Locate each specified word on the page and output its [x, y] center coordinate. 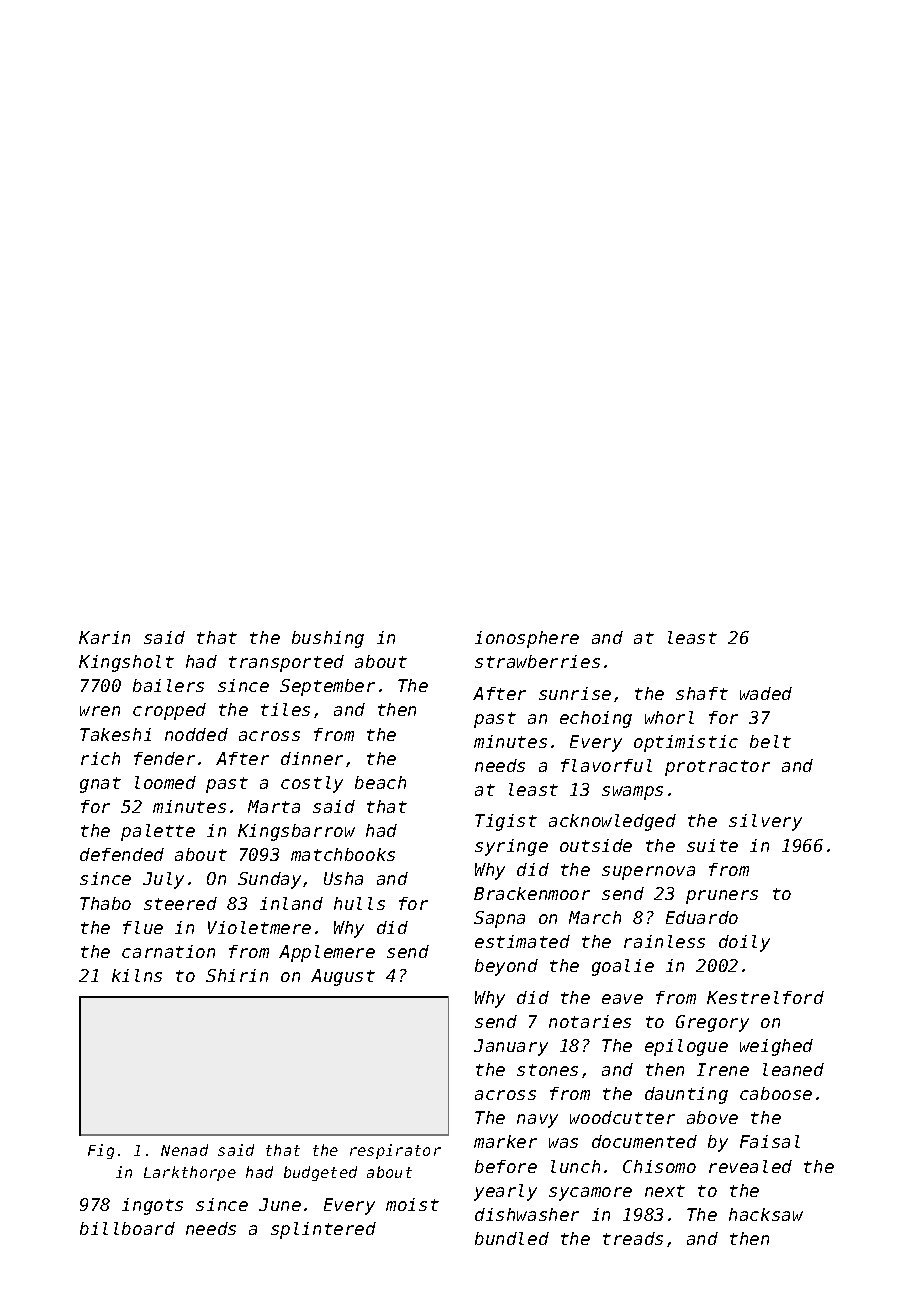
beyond [506, 967]
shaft [702, 693]
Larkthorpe [190, 1173]
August [343, 977]
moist [412, 1204]
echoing [596, 719]
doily [744, 943]
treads [633, 1238]
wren [100, 711]
